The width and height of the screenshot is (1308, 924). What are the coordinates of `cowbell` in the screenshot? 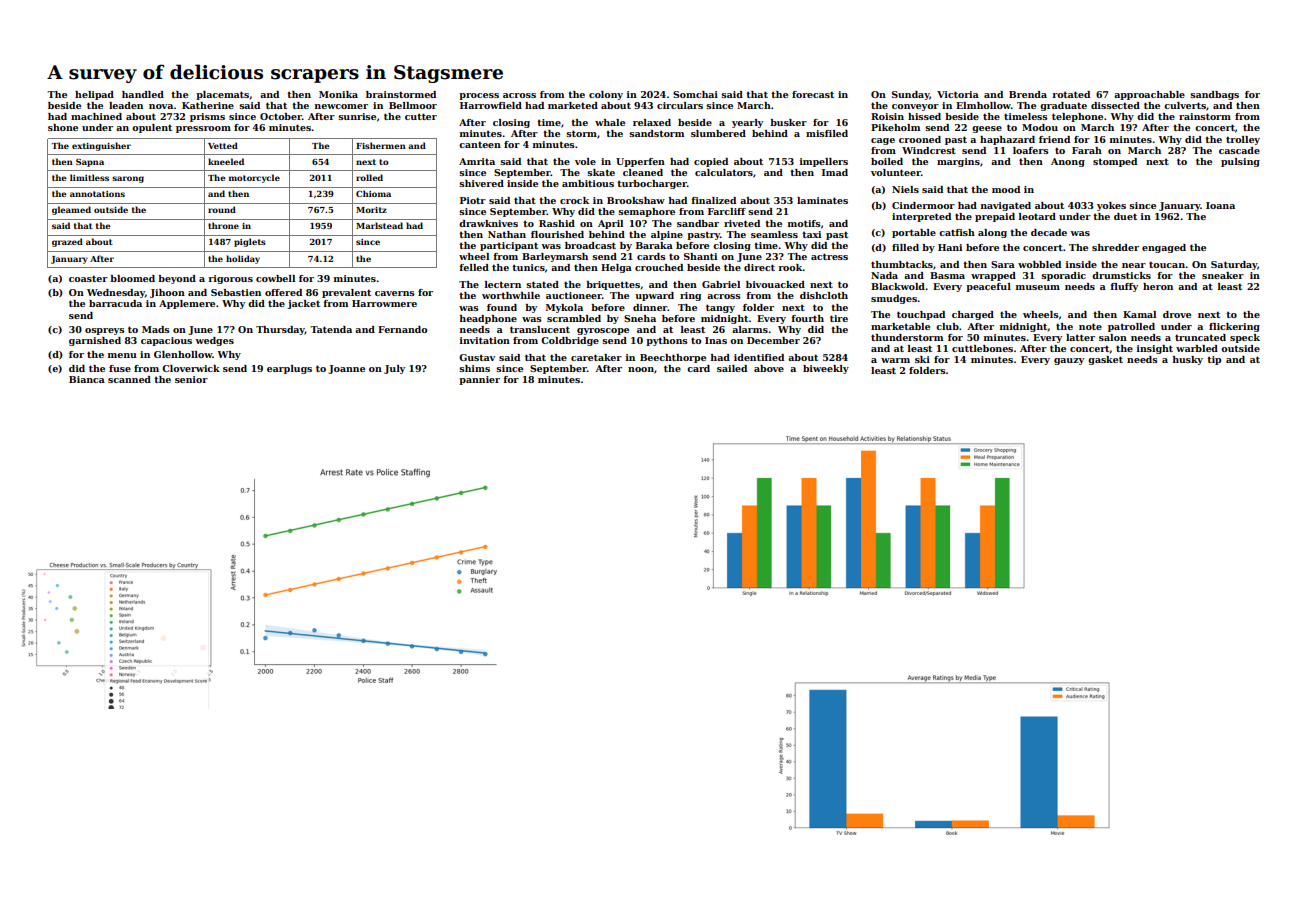 It's located at (275, 278).
